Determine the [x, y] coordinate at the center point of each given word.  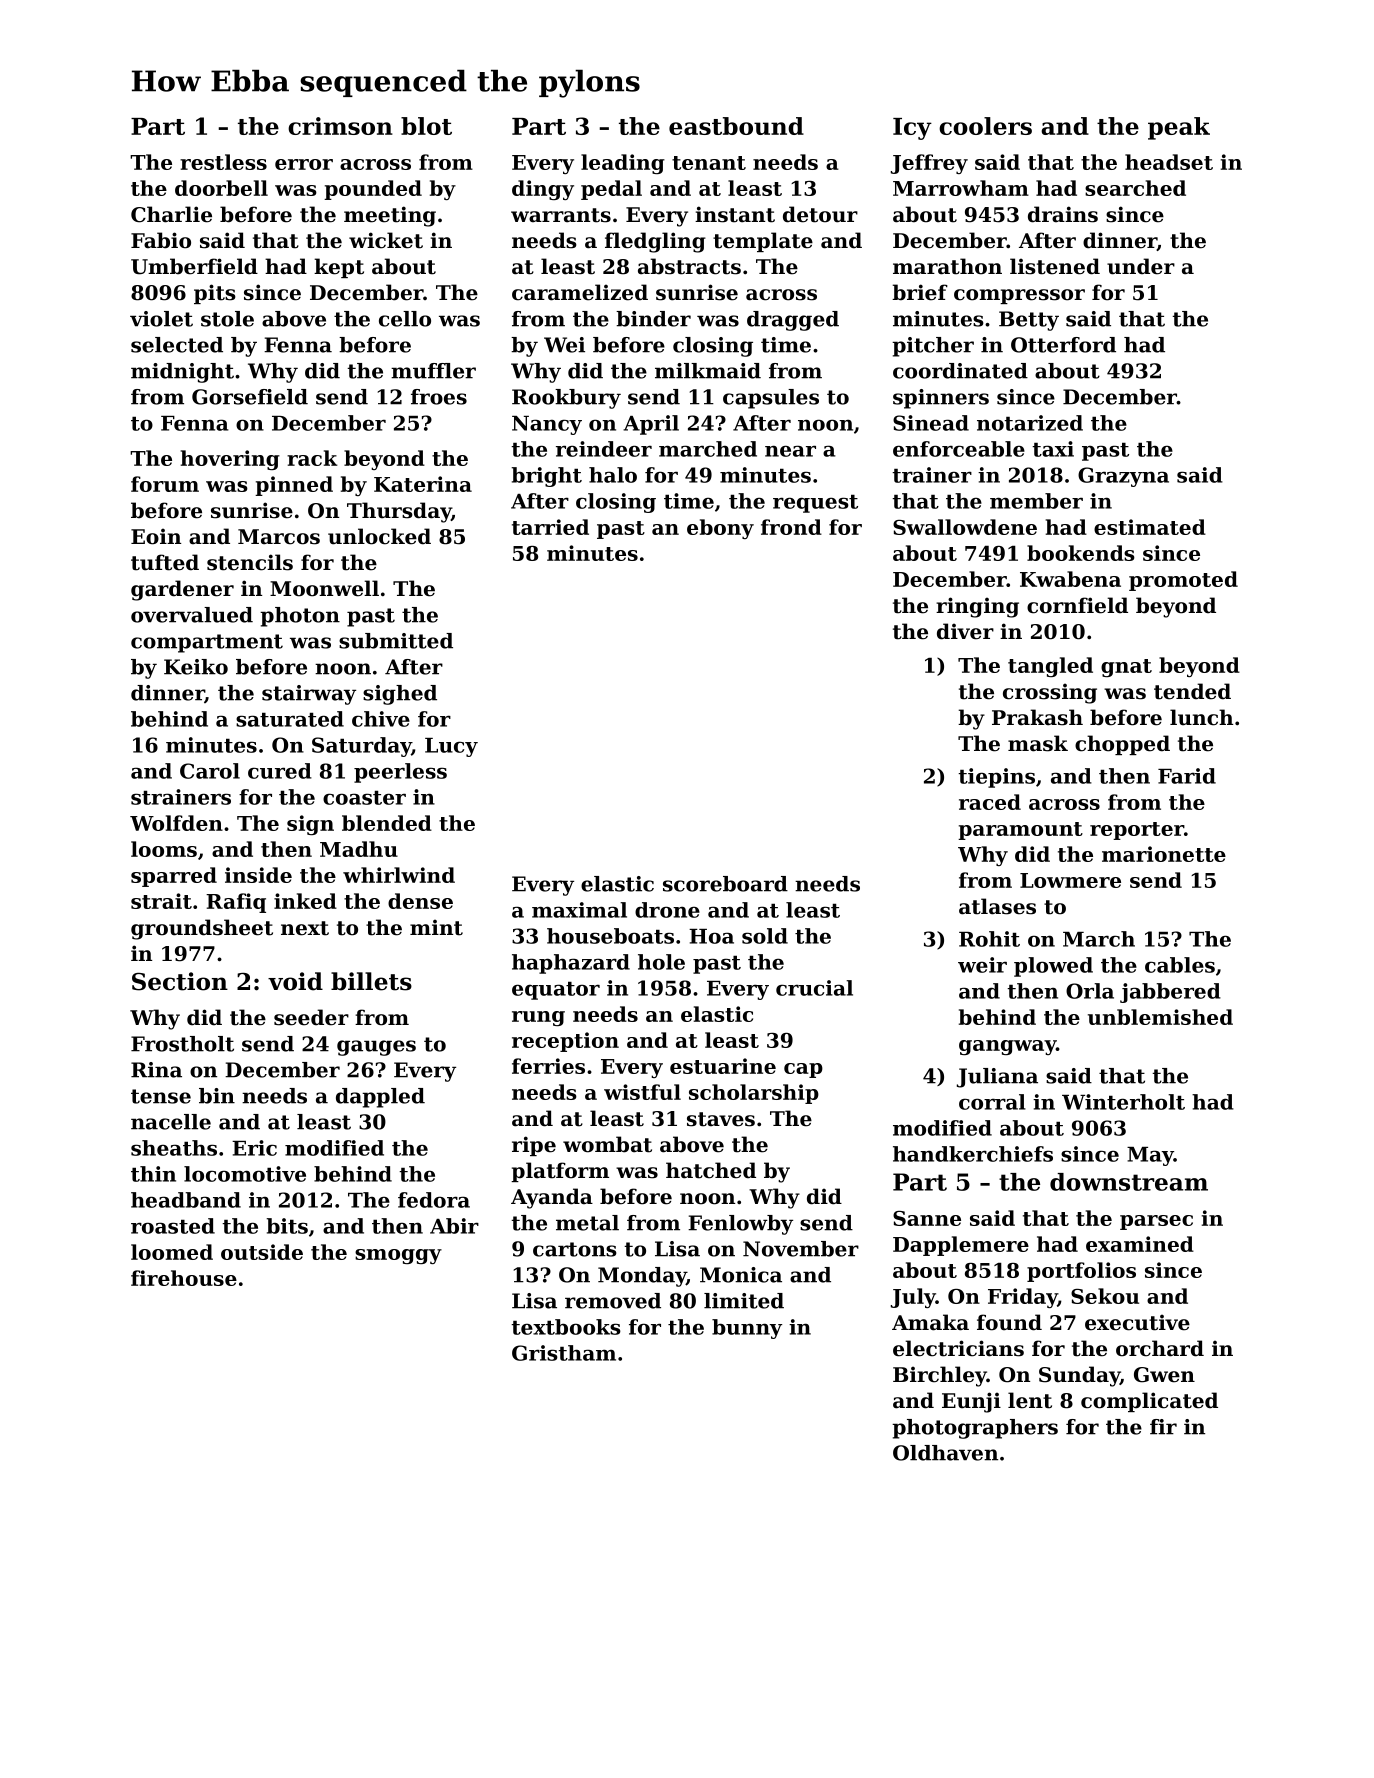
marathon [947, 266]
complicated [1149, 1402]
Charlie [171, 214]
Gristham [564, 1353]
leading [623, 164]
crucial [814, 988]
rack [312, 458]
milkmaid [708, 371]
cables [1180, 965]
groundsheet [202, 929]
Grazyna [1123, 477]
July [913, 1298]
